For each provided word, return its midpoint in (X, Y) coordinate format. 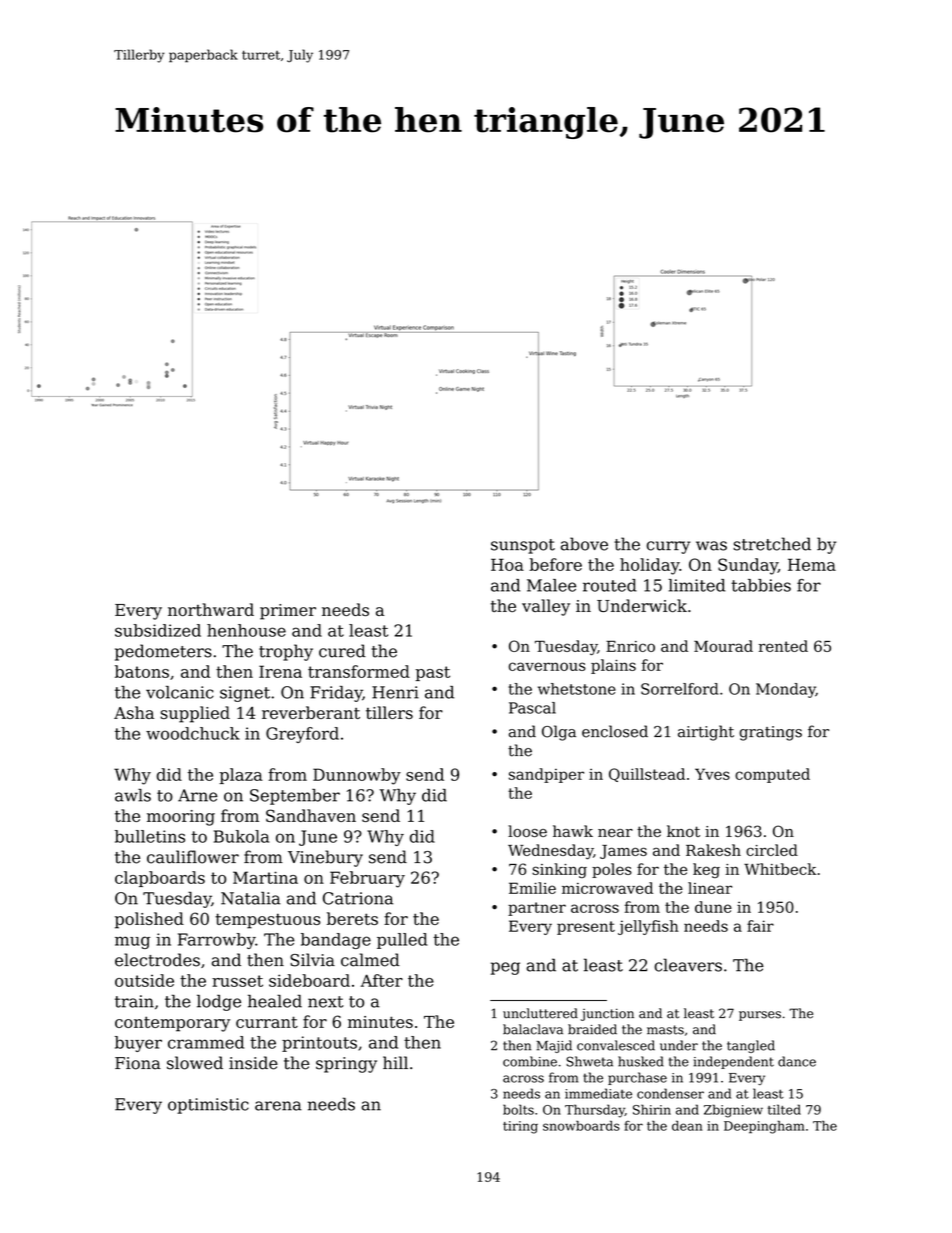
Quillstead (647, 775)
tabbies (761, 585)
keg (706, 870)
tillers (389, 712)
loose (527, 831)
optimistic (208, 1106)
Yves (712, 774)
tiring (520, 1127)
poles (612, 870)
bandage (336, 941)
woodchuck (193, 733)
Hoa (507, 564)
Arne (198, 795)
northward (211, 609)
